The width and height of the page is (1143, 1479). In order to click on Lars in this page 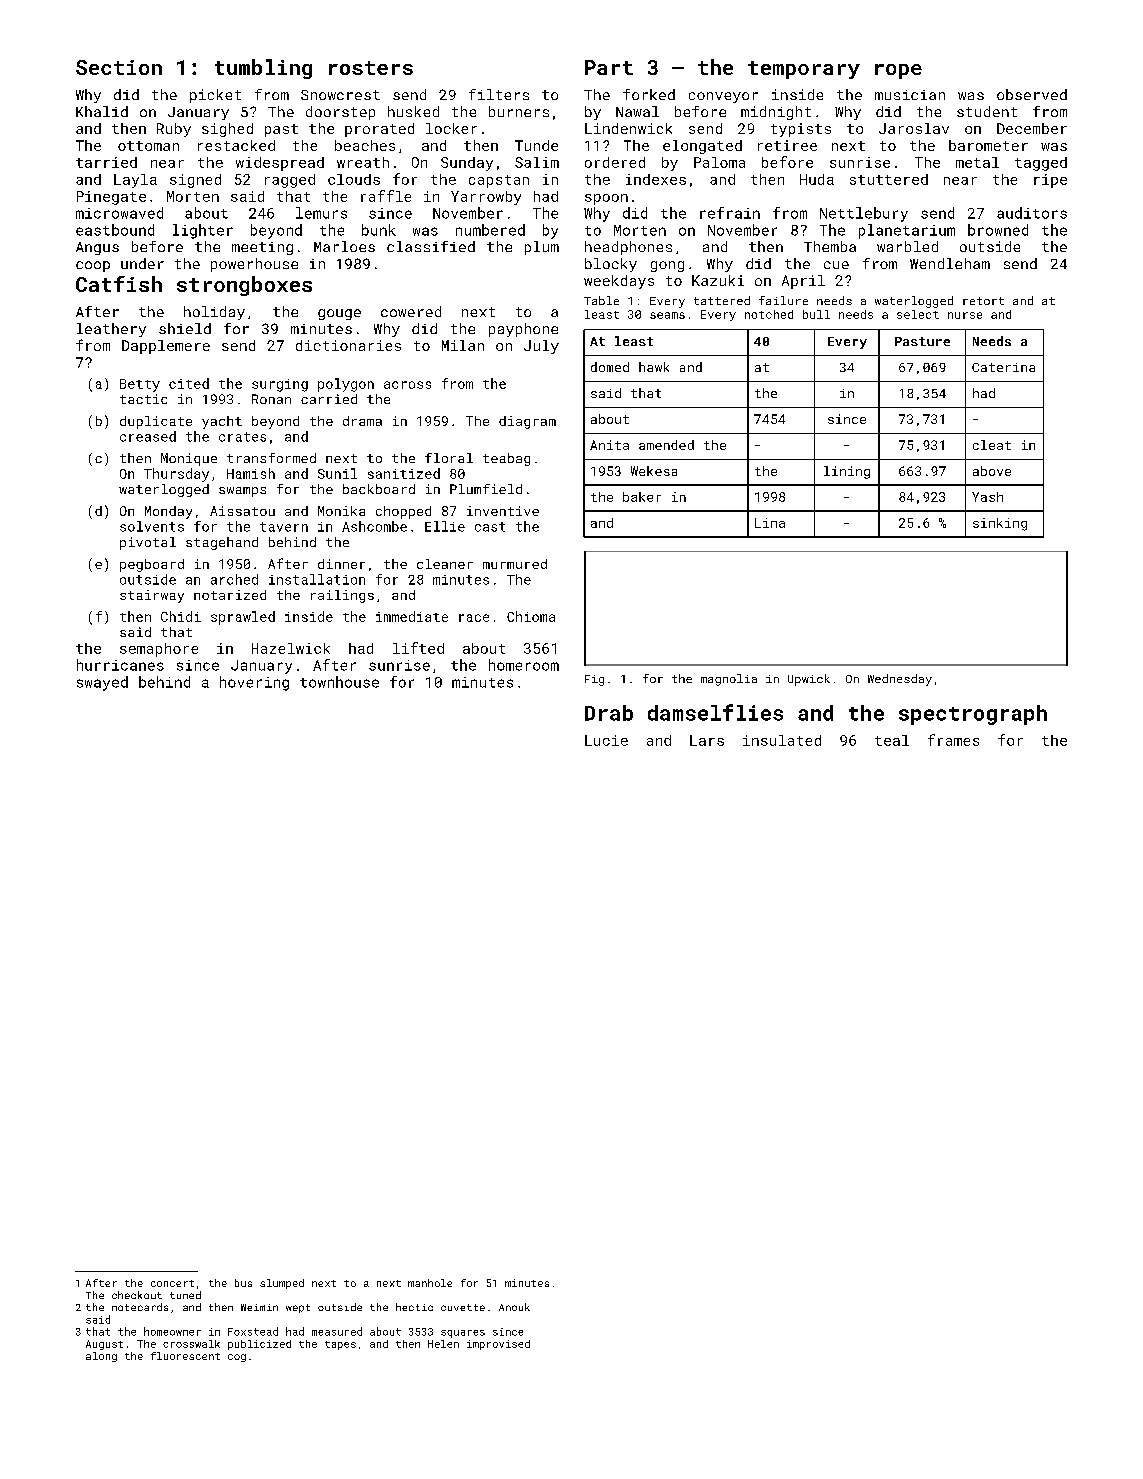, I will do `click(707, 740)`.
